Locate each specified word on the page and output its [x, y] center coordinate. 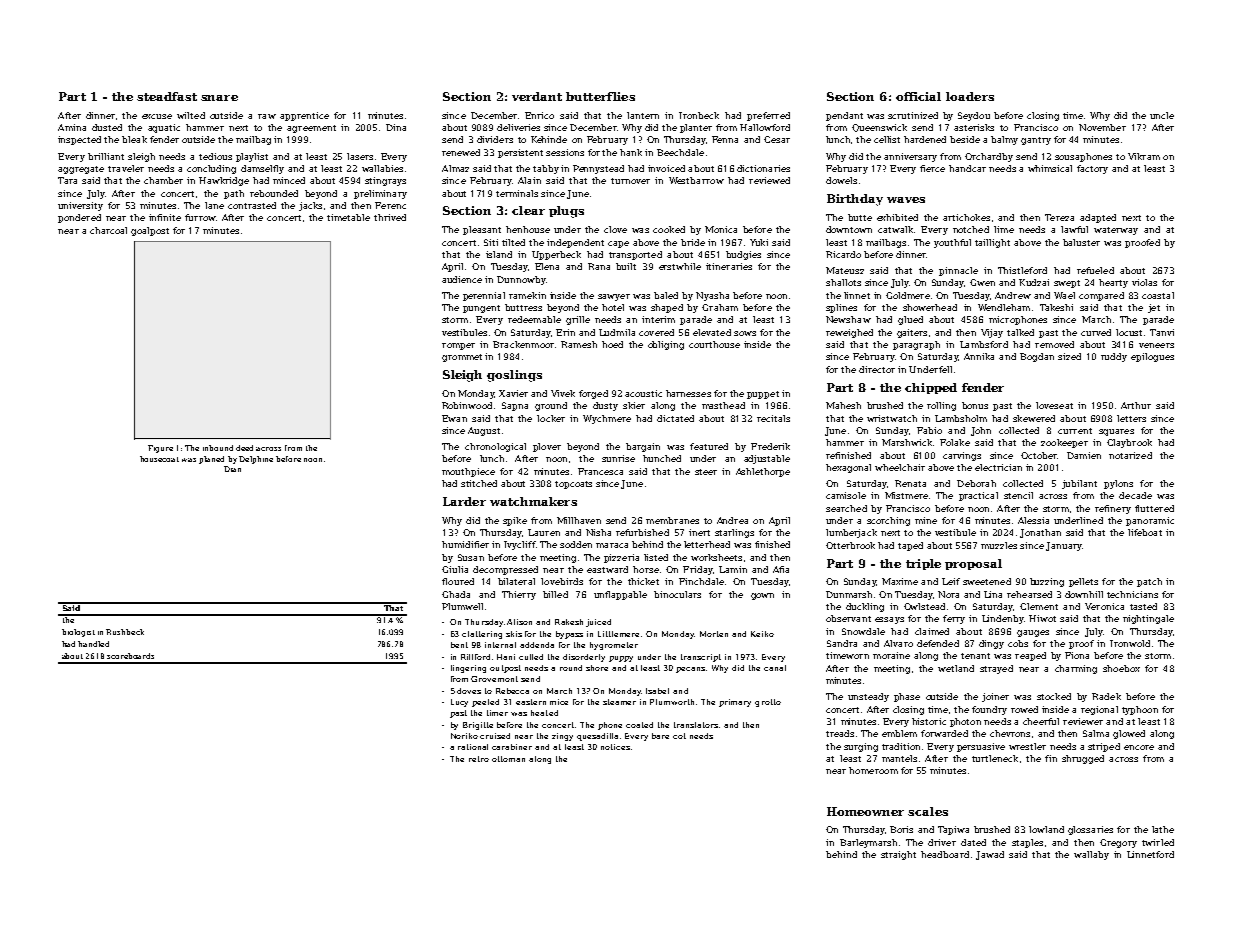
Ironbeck [699, 115]
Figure [160, 449]
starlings [734, 533]
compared [1101, 296]
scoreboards [130, 656]
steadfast [167, 96]
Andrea [732, 520]
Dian [232, 469]
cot [679, 736]
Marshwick [907, 442]
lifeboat [1145, 532]
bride [693, 242]
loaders [970, 96]
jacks [310, 206]
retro [479, 759]
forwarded [944, 733]
